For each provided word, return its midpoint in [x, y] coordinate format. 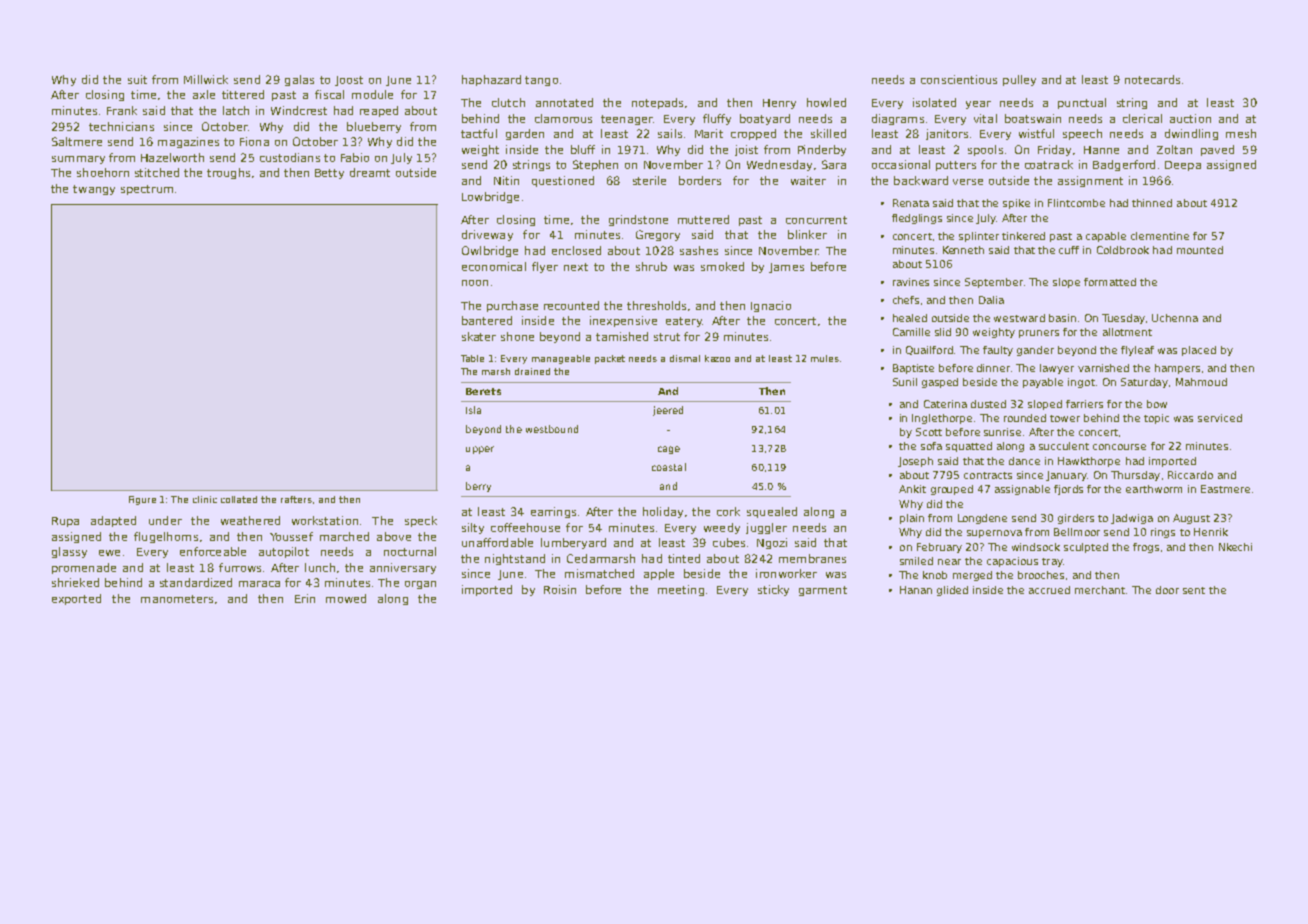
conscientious [959, 79]
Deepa [1183, 166]
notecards [1152, 79]
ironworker [786, 573]
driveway [487, 235]
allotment [1127, 332]
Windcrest [299, 110]
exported [76, 599]
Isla [473, 410]
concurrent [816, 220]
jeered [668, 411]
